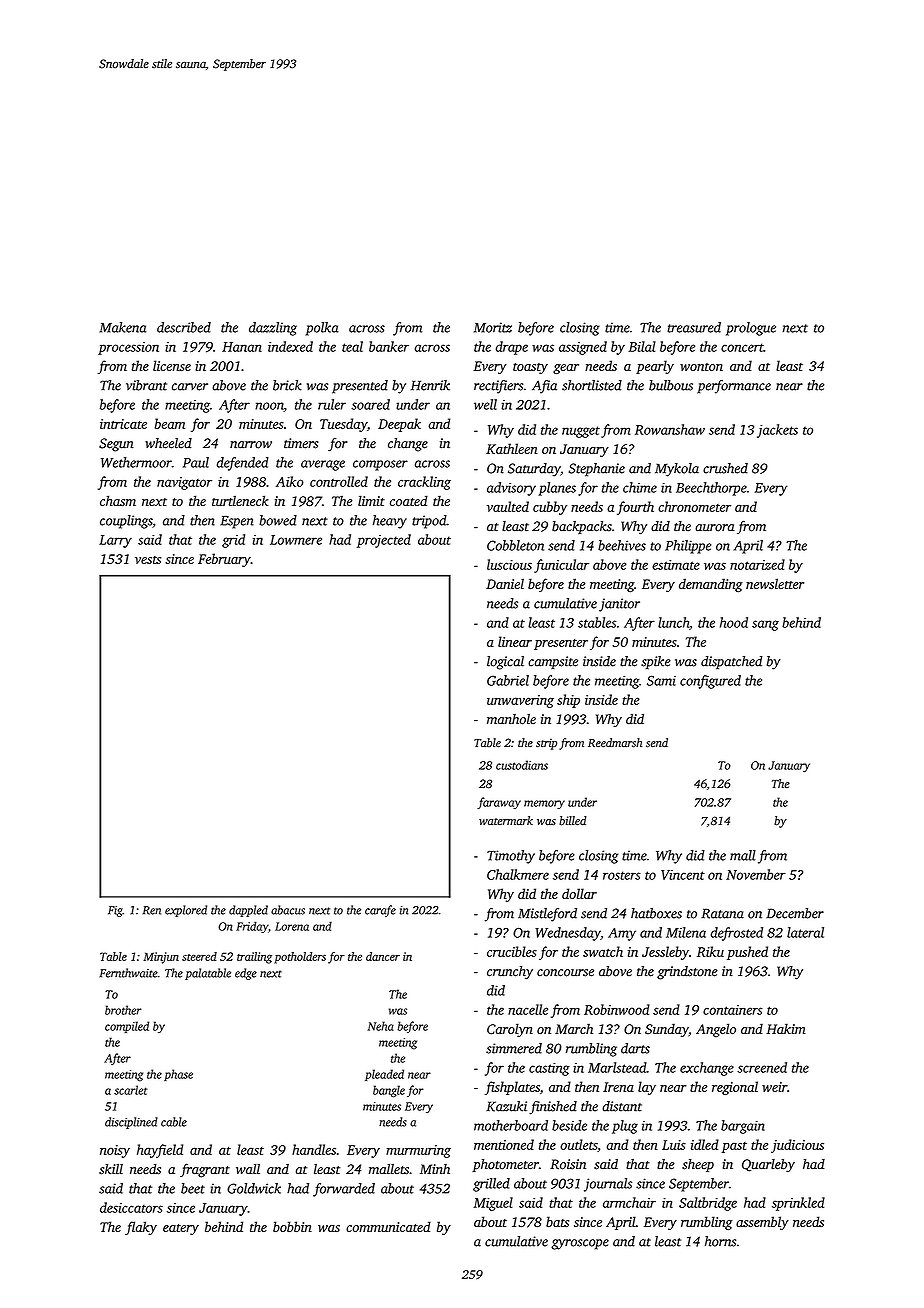 Image resolution: width=924 pixels, height=1308 pixels. Describe the element at coordinates (546, 744) in the page. I see `strip` at that location.
